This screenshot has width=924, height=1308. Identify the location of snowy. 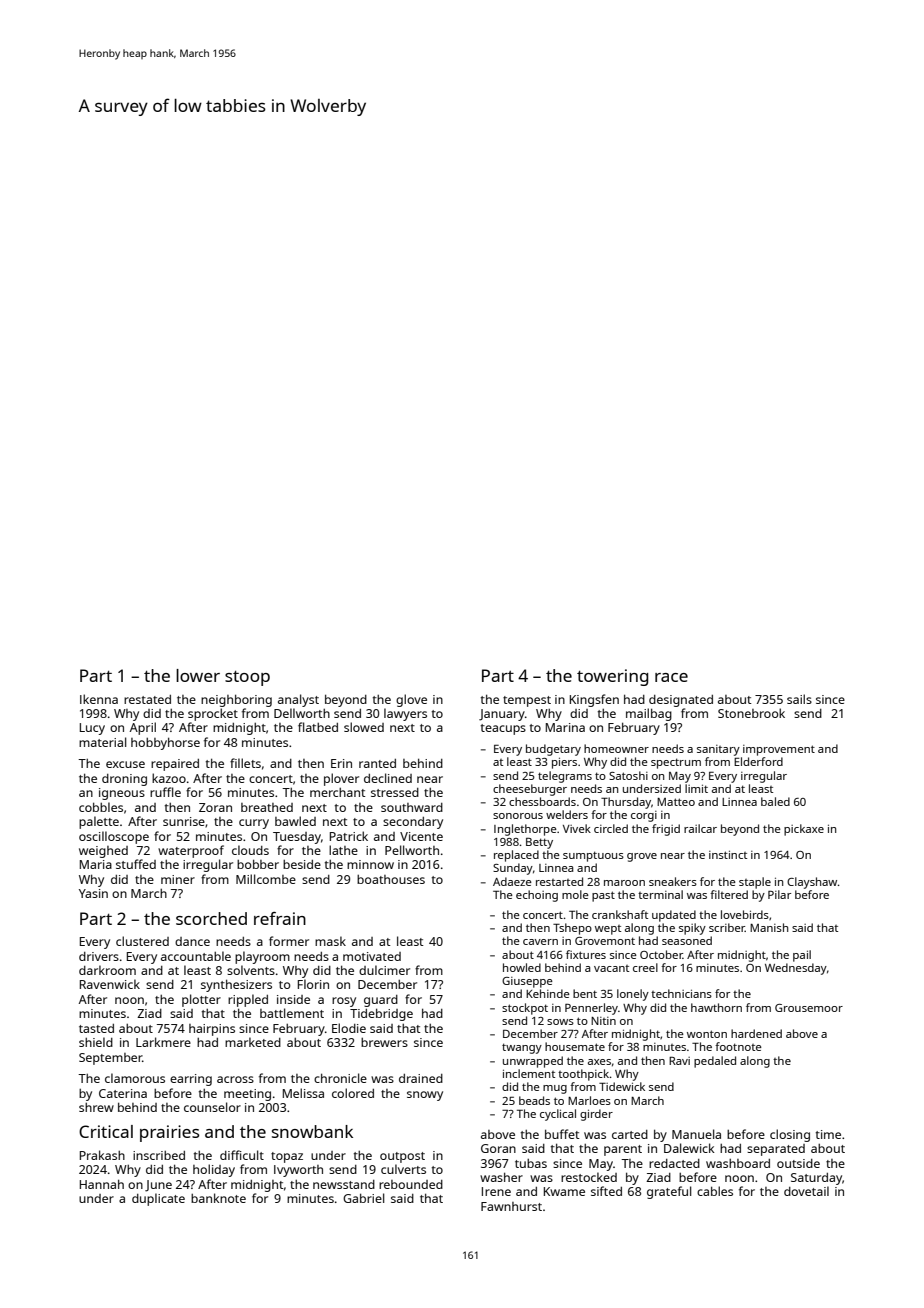
(425, 1096).
